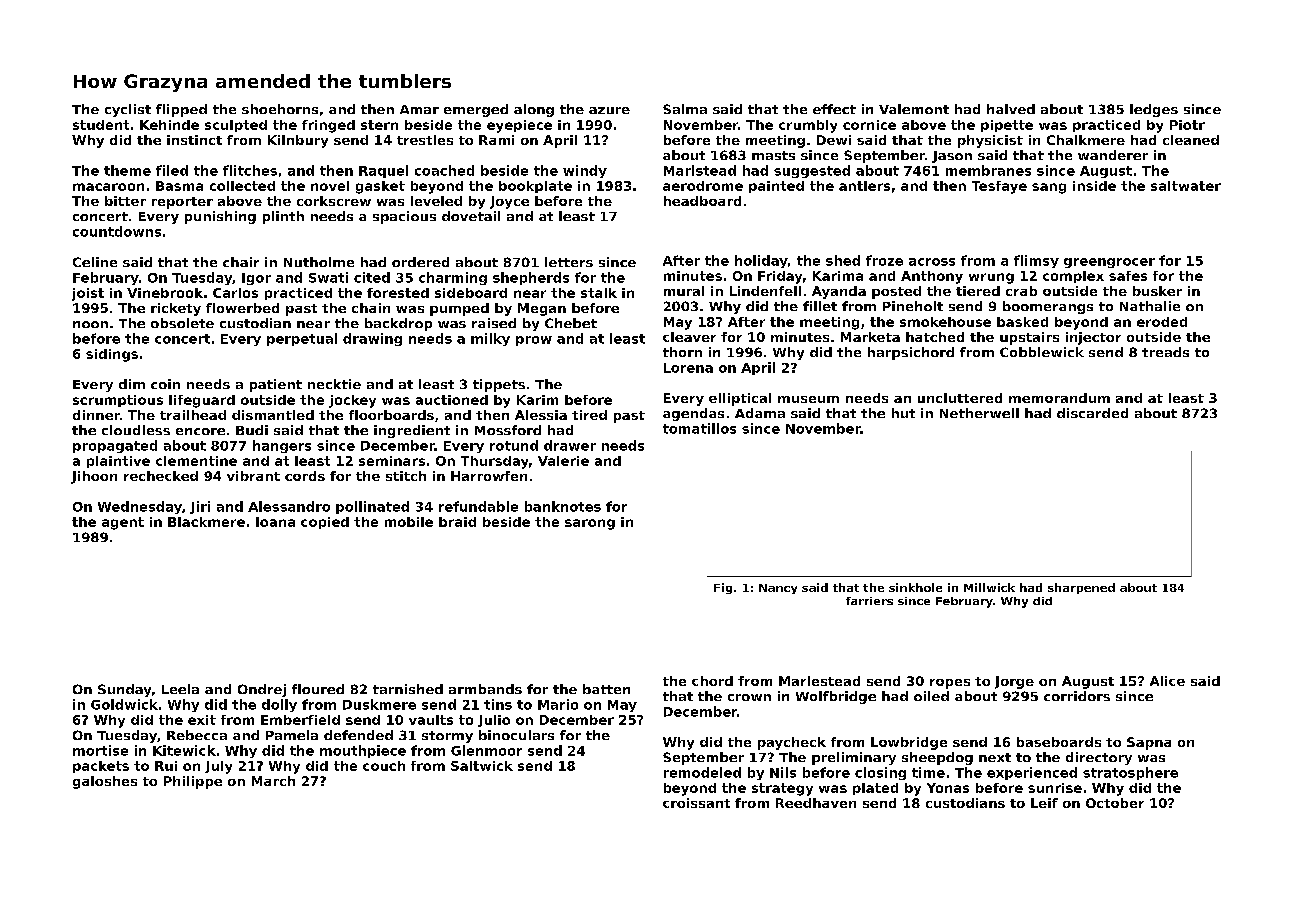 This screenshot has height=924, width=1308. I want to click on Sapna, so click(1149, 743).
